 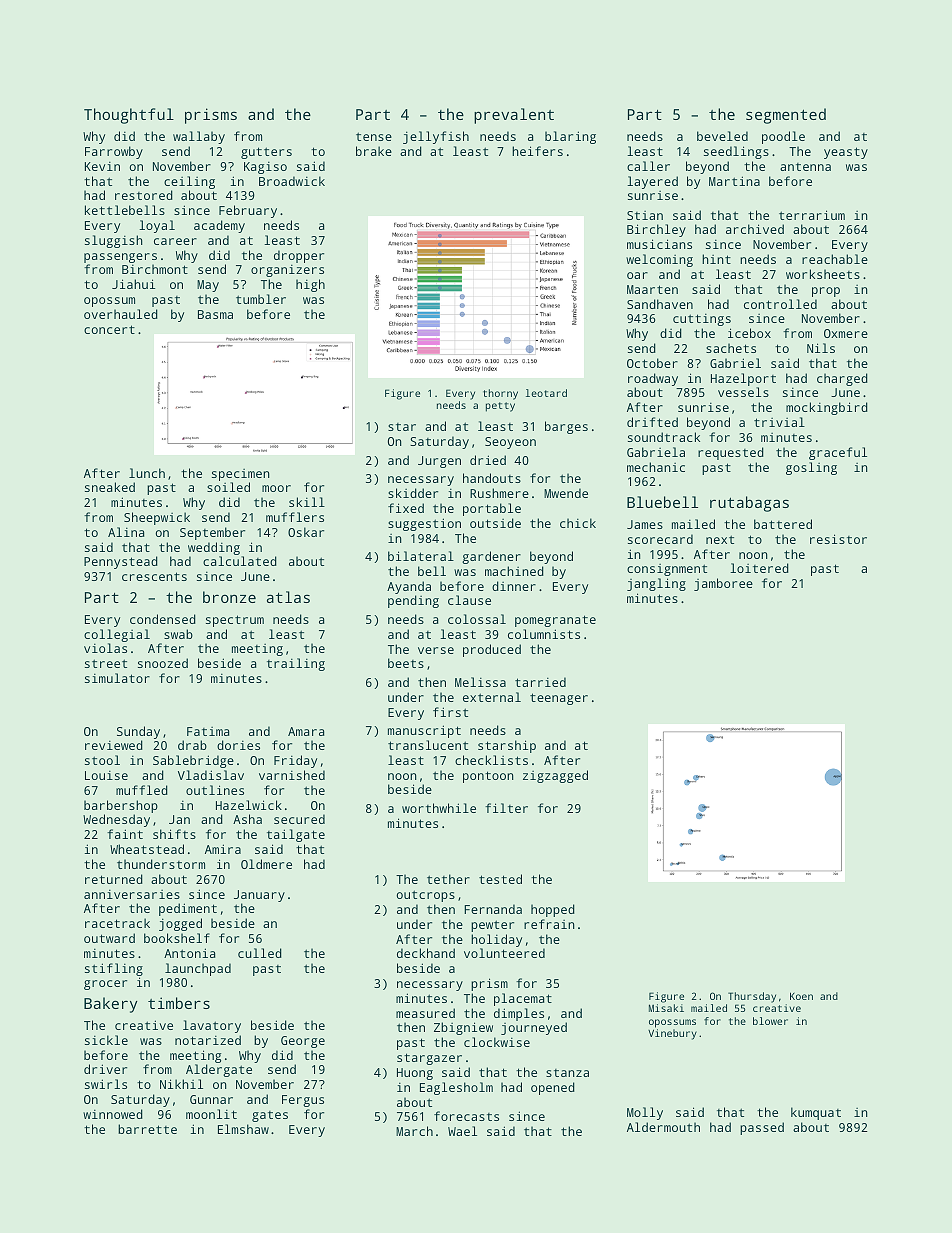 What do you see at coordinates (147, 1129) in the document?
I see `barrette` at bounding box center [147, 1129].
